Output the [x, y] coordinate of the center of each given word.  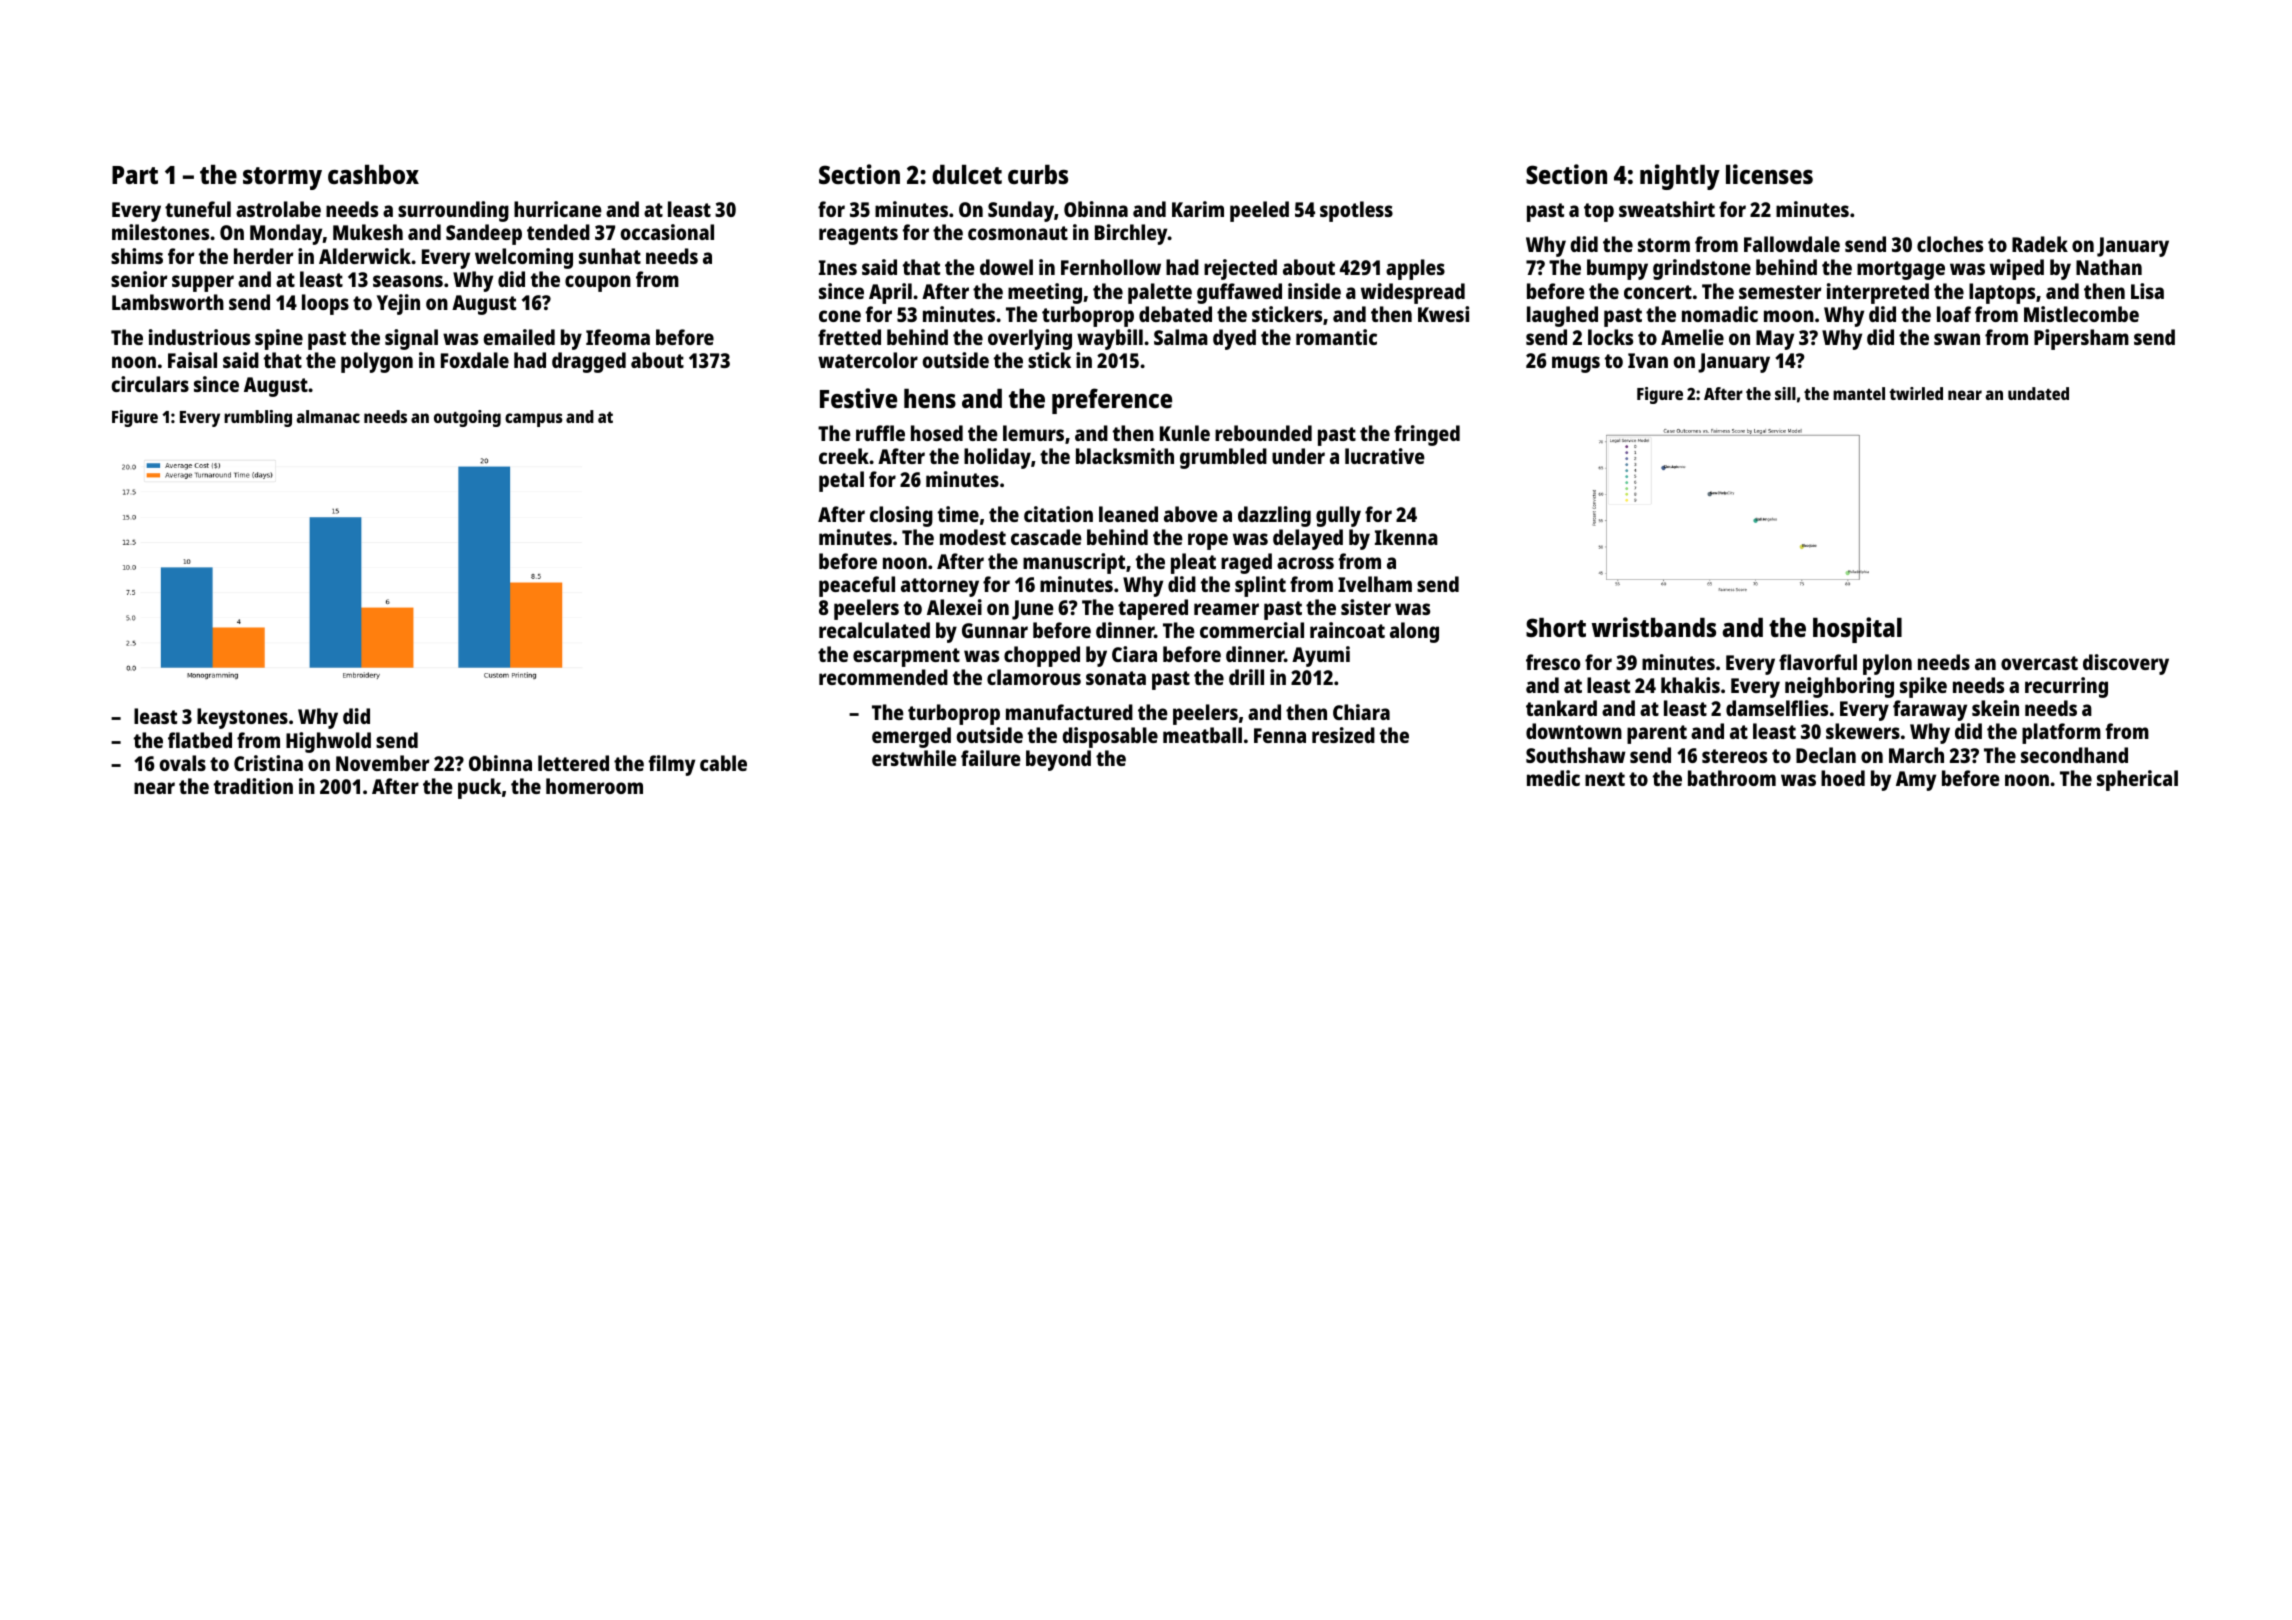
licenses [1769, 174]
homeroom [594, 786]
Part [135, 175]
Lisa [2147, 291]
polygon [377, 362]
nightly [1680, 177]
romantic [1336, 337]
